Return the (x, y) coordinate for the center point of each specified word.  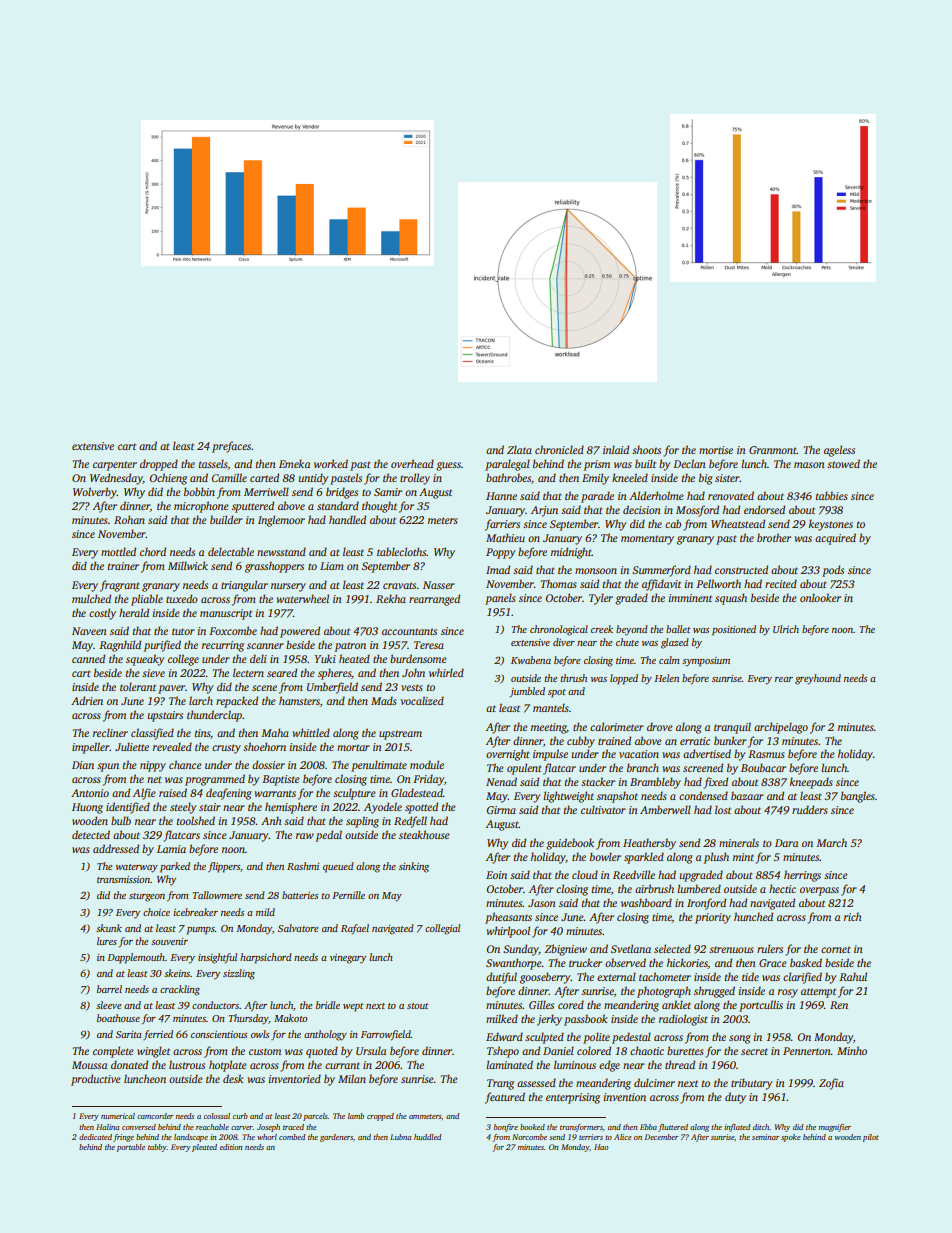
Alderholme (656, 495)
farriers (502, 525)
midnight (571, 553)
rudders (810, 809)
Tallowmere (217, 895)
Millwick (188, 565)
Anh (271, 820)
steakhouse (424, 834)
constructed (741, 569)
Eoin (496, 875)
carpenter (115, 466)
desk (233, 1078)
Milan (352, 1078)
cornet (836, 949)
